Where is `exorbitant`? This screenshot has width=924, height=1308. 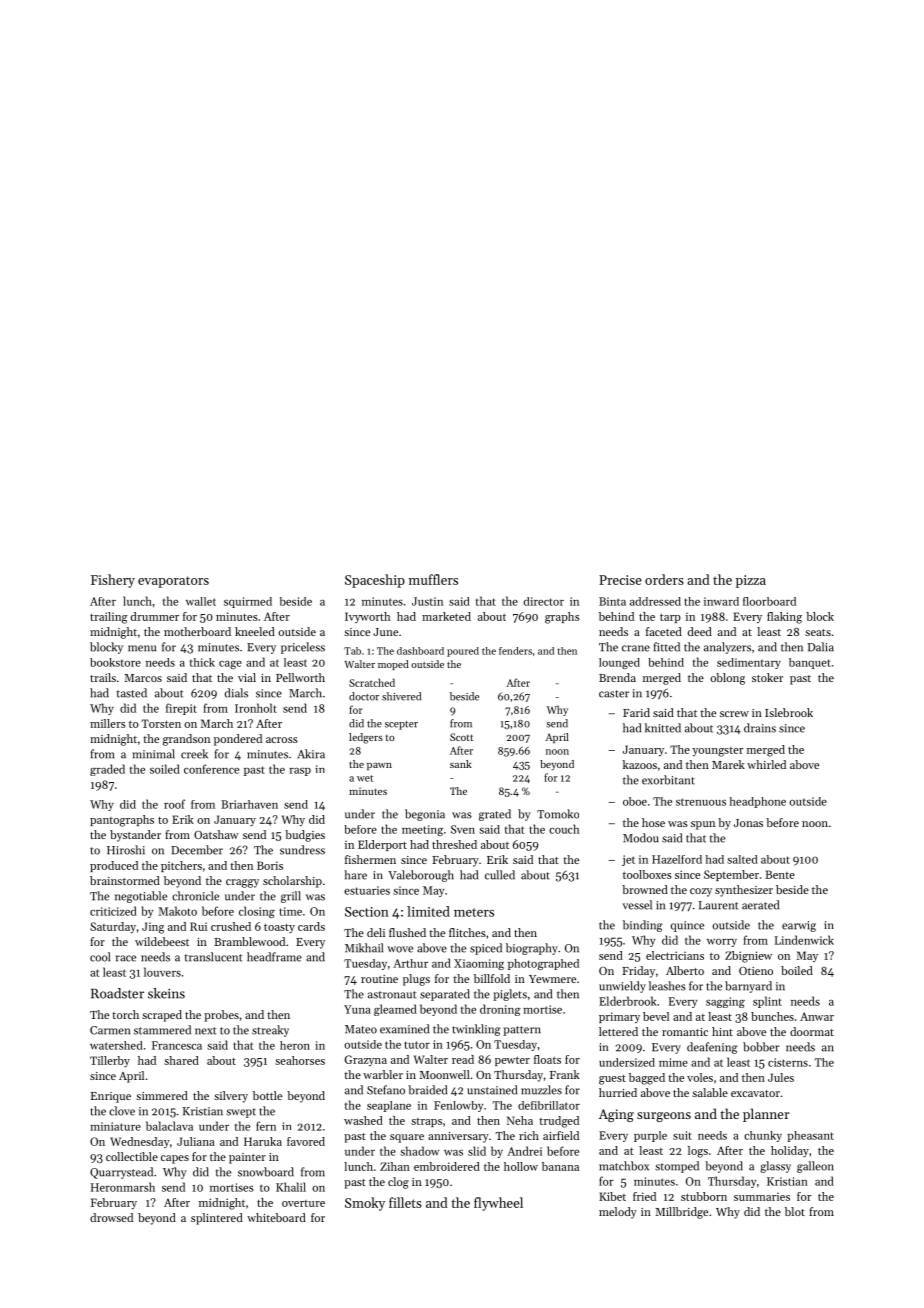 exorbitant is located at coordinates (668, 780).
